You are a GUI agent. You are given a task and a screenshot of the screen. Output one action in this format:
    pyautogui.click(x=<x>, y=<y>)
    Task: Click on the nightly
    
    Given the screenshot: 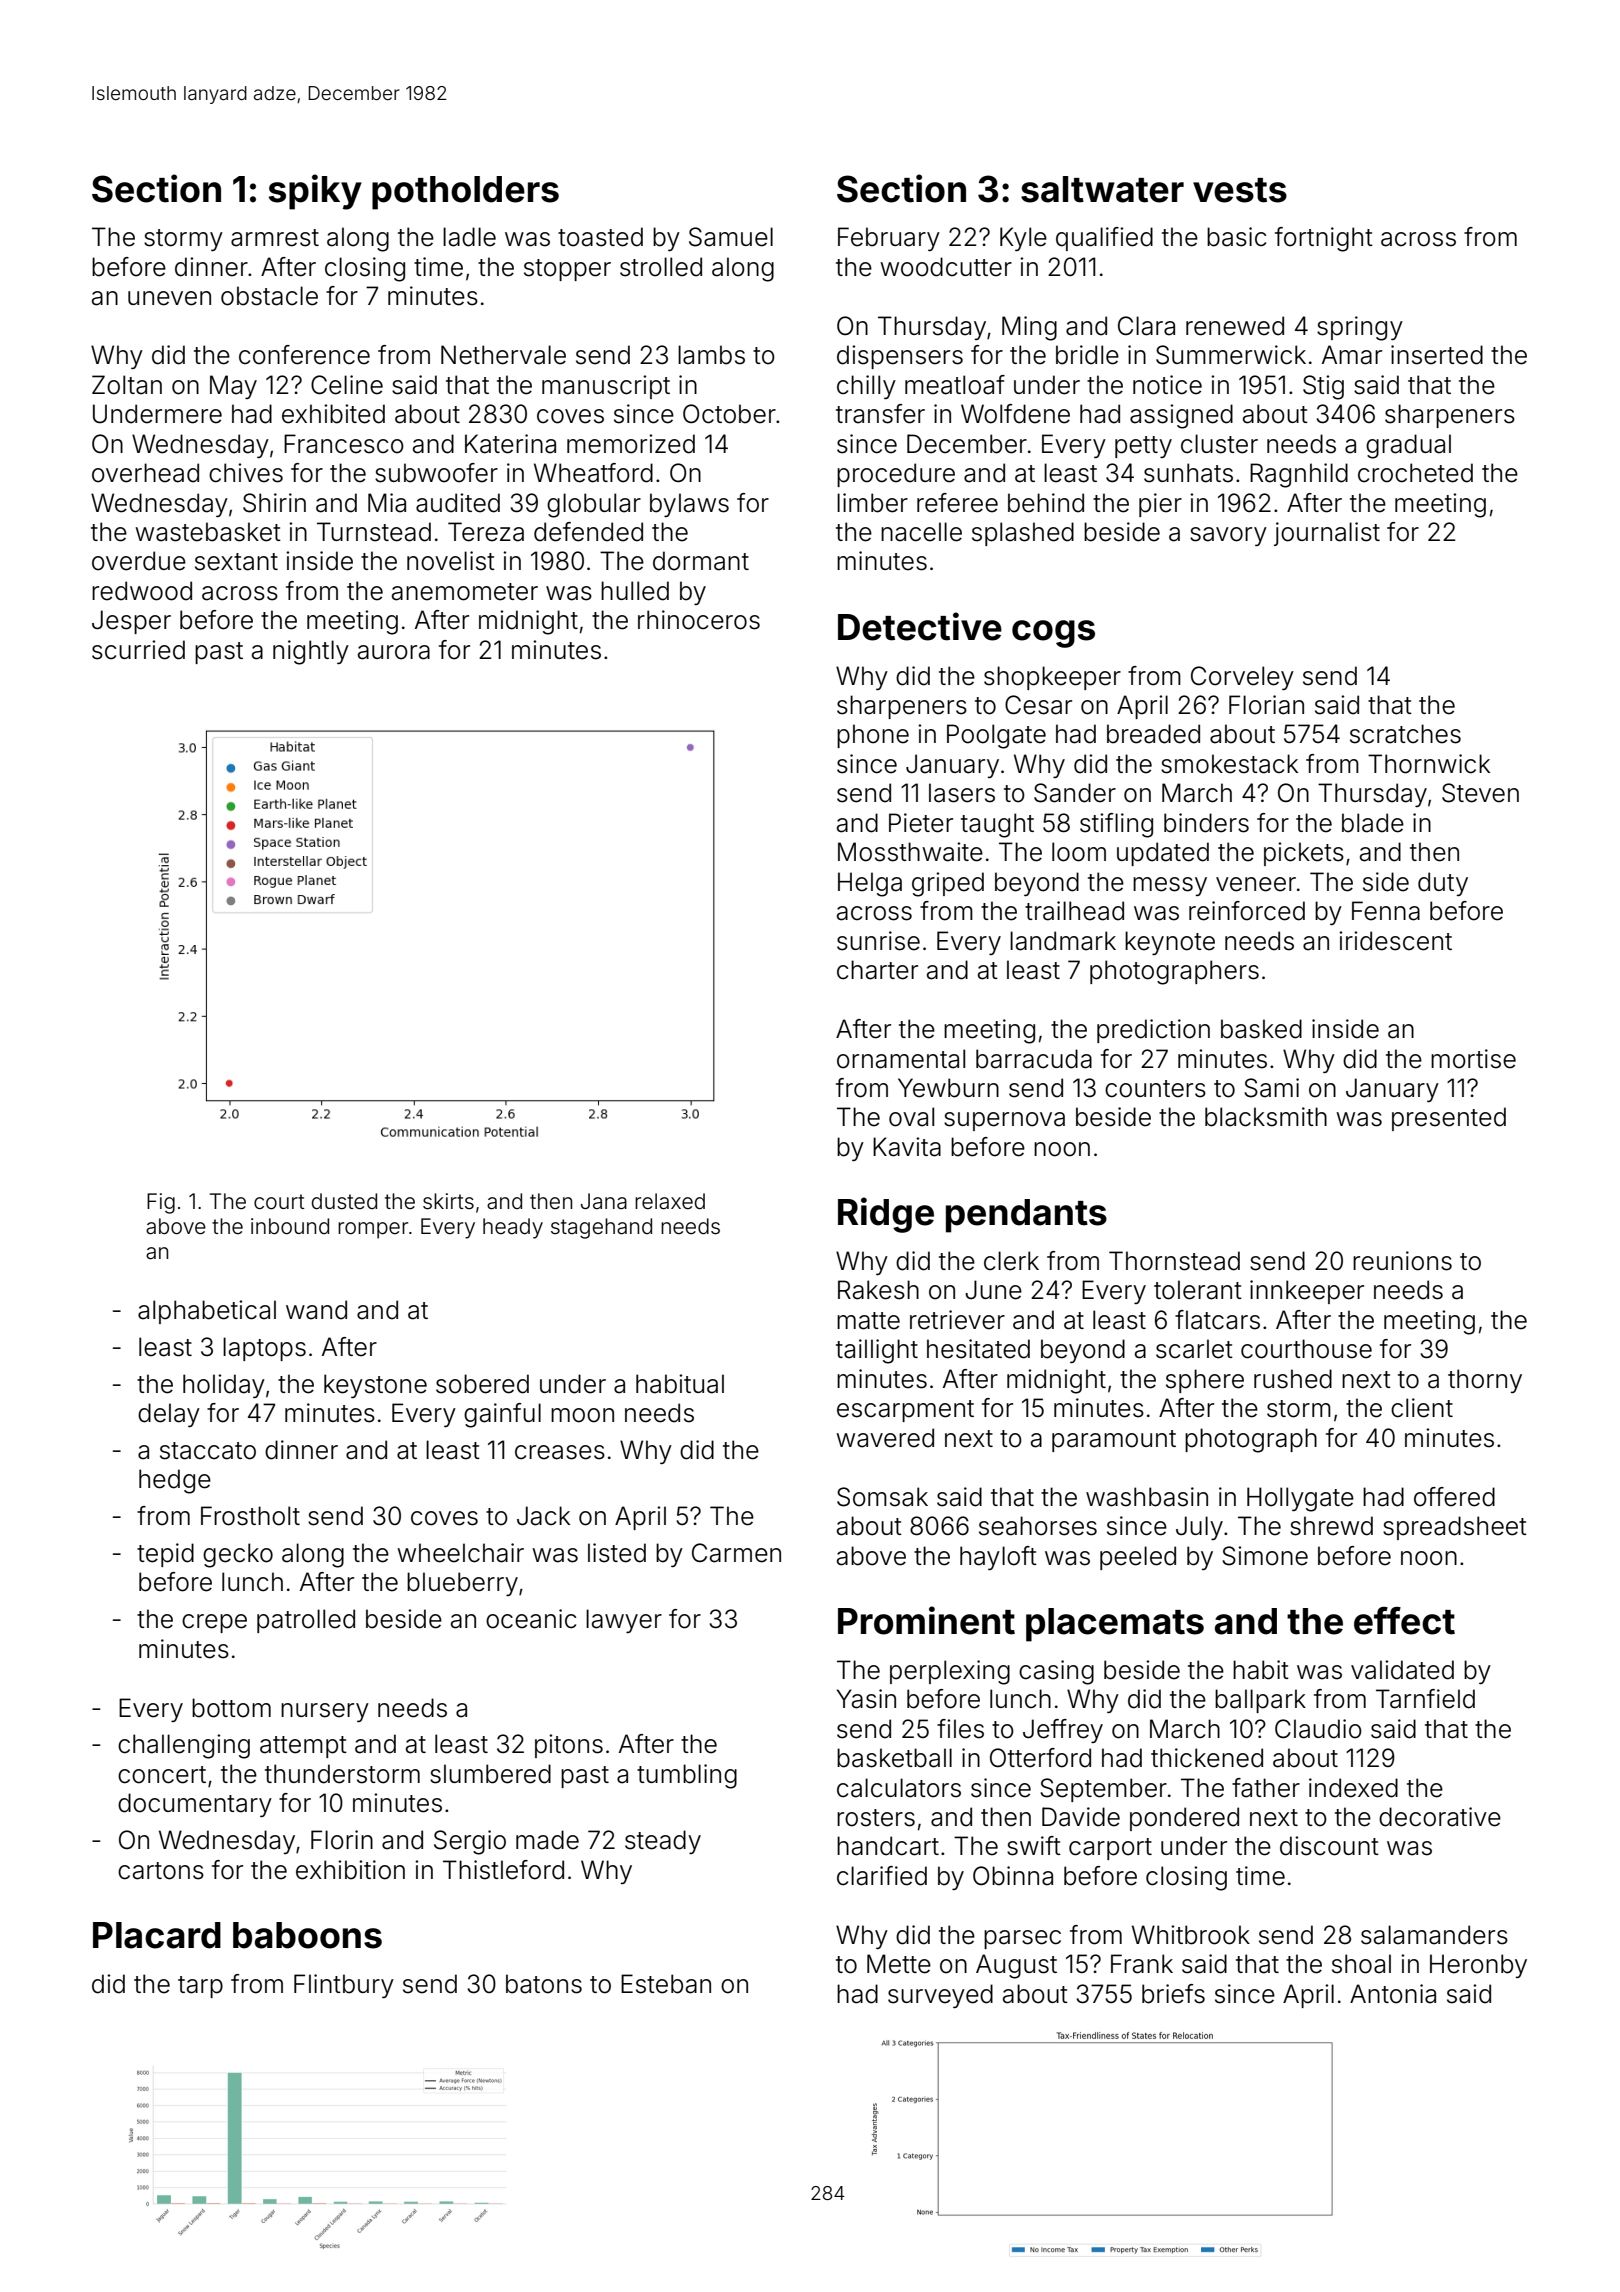 What is the action you would take?
    pyautogui.click(x=311, y=652)
